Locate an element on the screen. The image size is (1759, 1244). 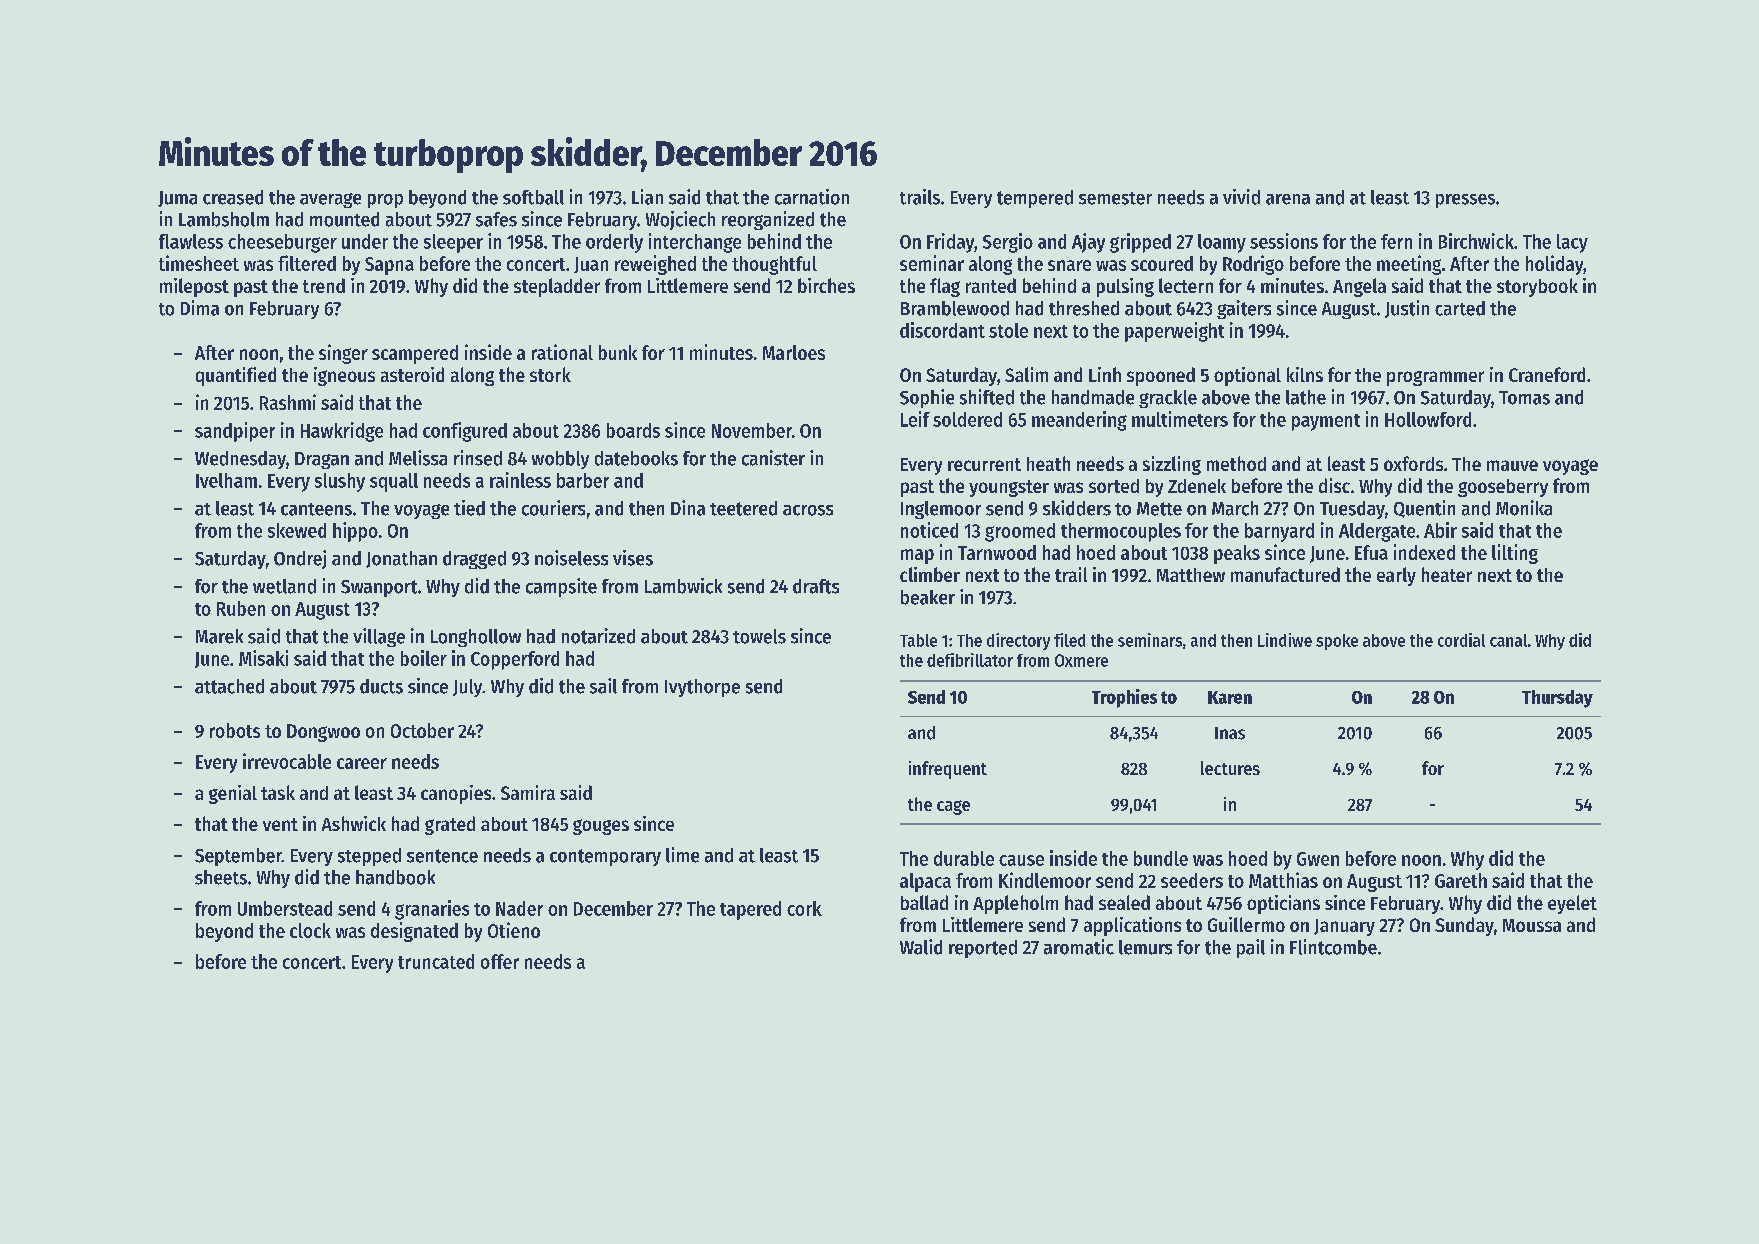
mauve is located at coordinates (1512, 465).
